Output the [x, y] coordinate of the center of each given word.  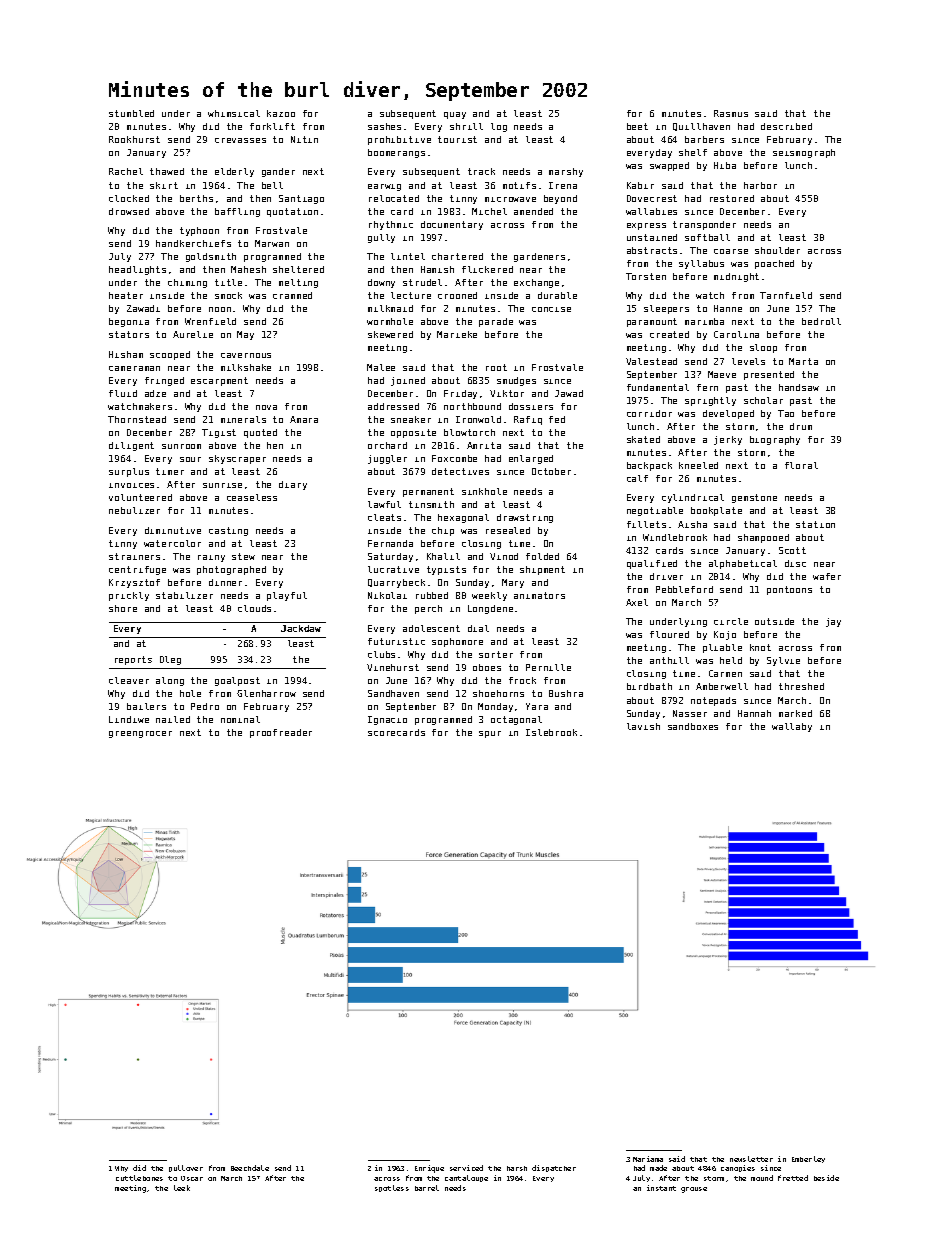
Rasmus [731, 113]
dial [478, 628]
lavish [643, 726]
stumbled [131, 113]
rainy [211, 558]
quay [455, 115]
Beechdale [250, 1168]
